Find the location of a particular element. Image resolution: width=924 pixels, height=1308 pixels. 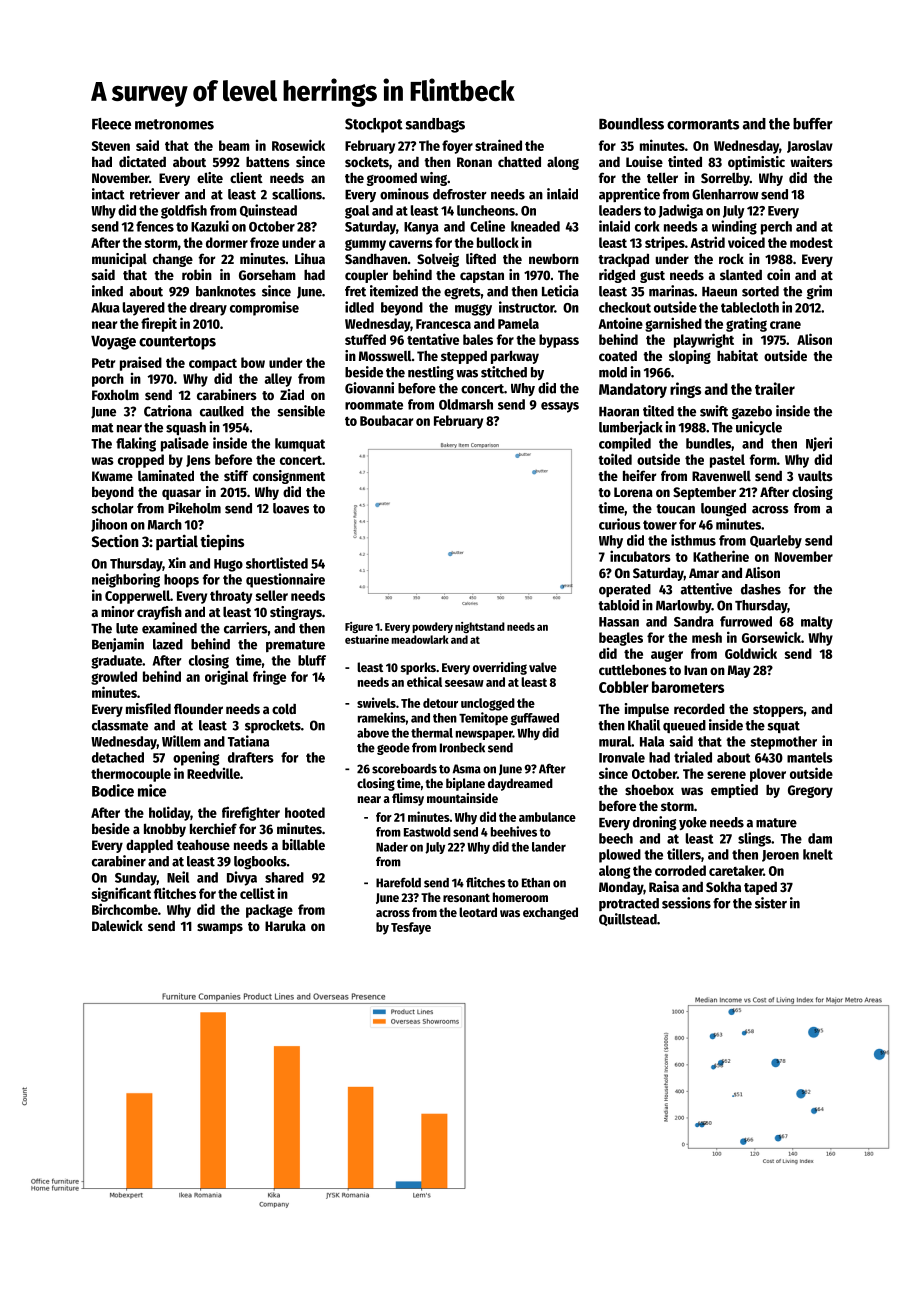

trialed is located at coordinates (693, 757).
